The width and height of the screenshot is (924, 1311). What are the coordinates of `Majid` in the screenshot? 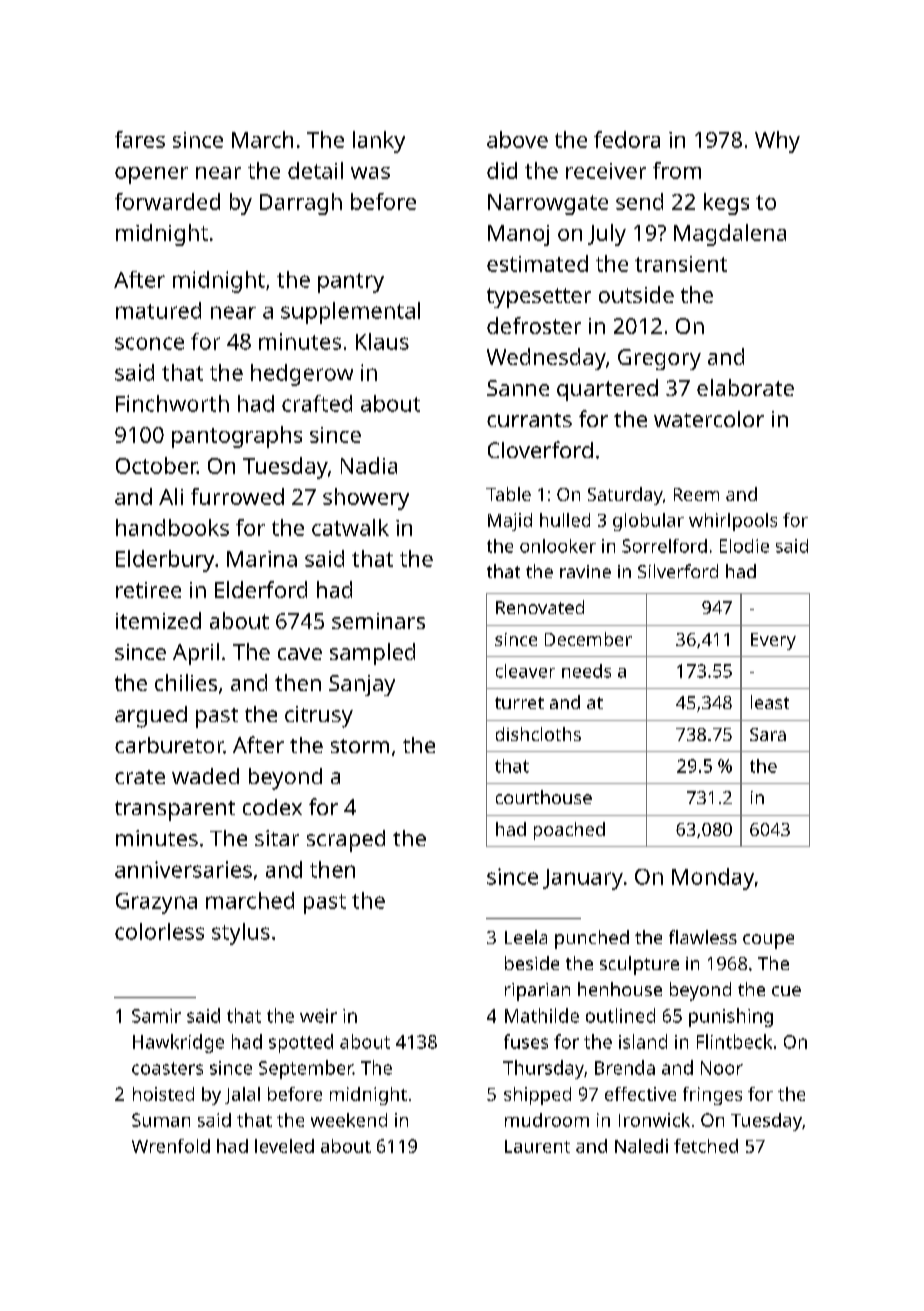 It's located at (510, 522).
